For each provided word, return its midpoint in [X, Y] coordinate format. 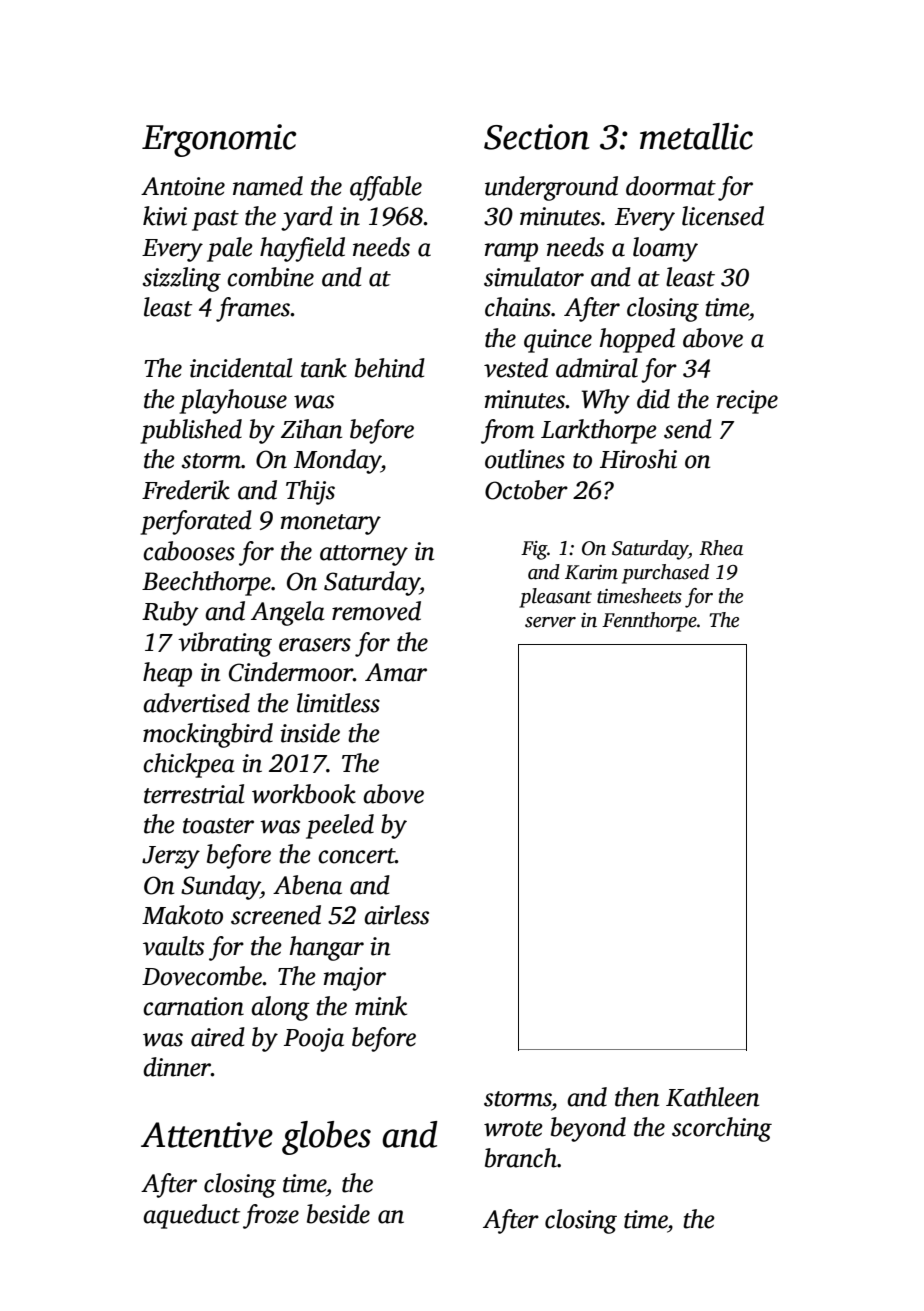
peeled [340, 826]
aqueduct [191, 1216]
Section [537, 137]
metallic [696, 136]
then [637, 1097]
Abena [307, 885]
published [191, 431]
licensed [723, 216]
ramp [511, 252]
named [268, 186]
